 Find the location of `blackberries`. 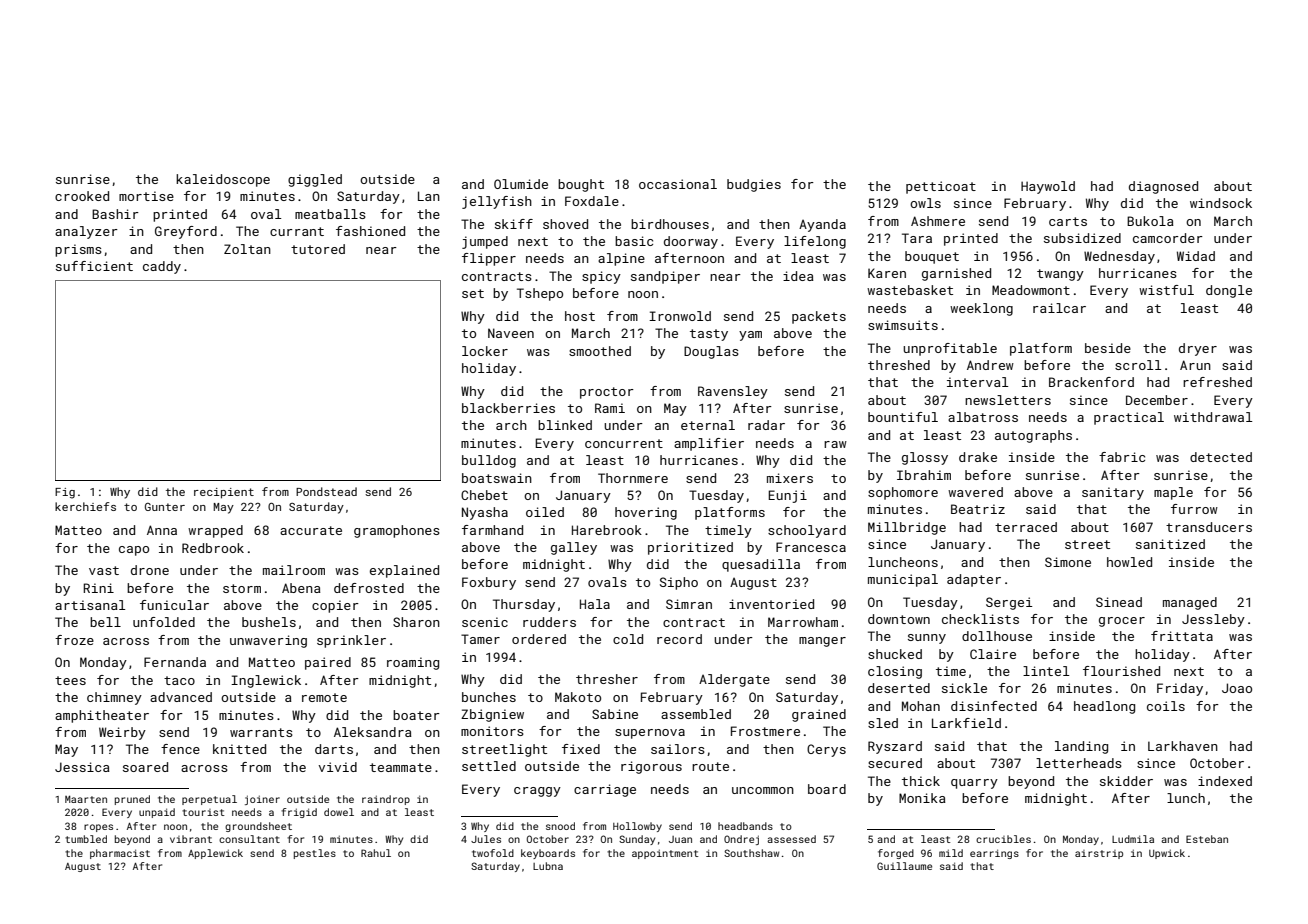

blackberries is located at coordinates (508, 408).
